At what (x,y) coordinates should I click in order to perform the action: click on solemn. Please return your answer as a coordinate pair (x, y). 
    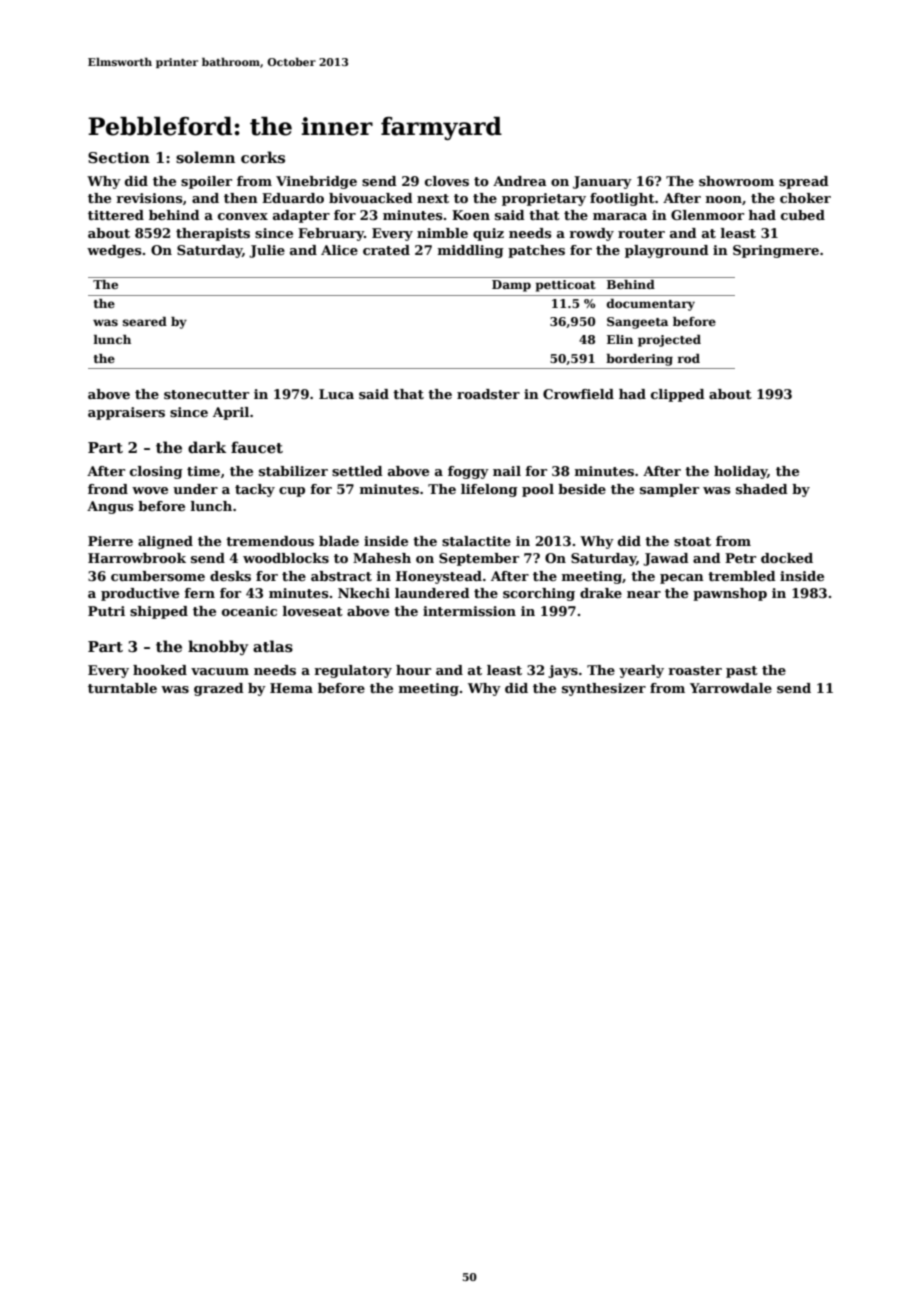
    Looking at the image, I should click on (205, 157).
